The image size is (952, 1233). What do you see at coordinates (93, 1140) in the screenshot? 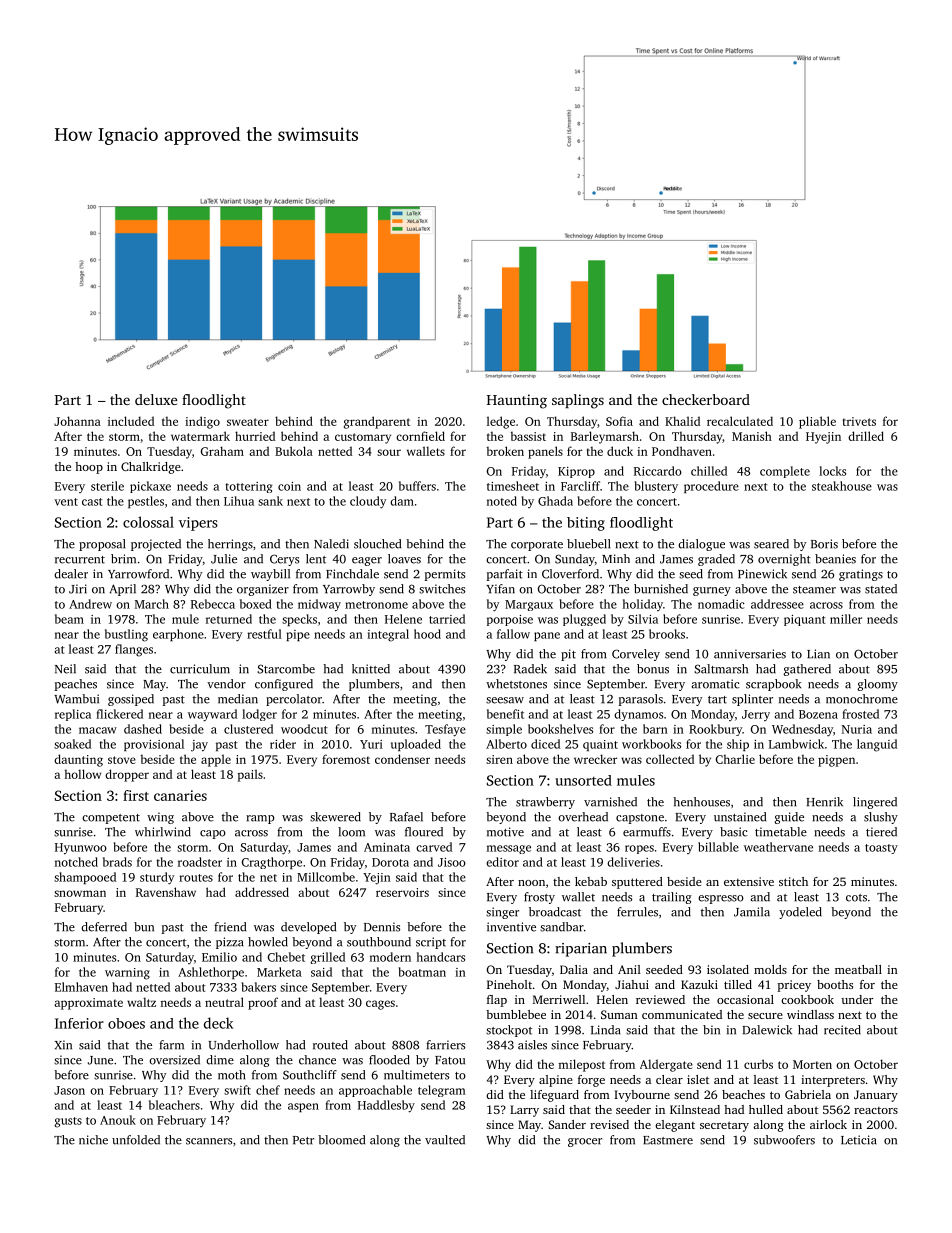
I see `niche` at bounding box center [93, 1140].
